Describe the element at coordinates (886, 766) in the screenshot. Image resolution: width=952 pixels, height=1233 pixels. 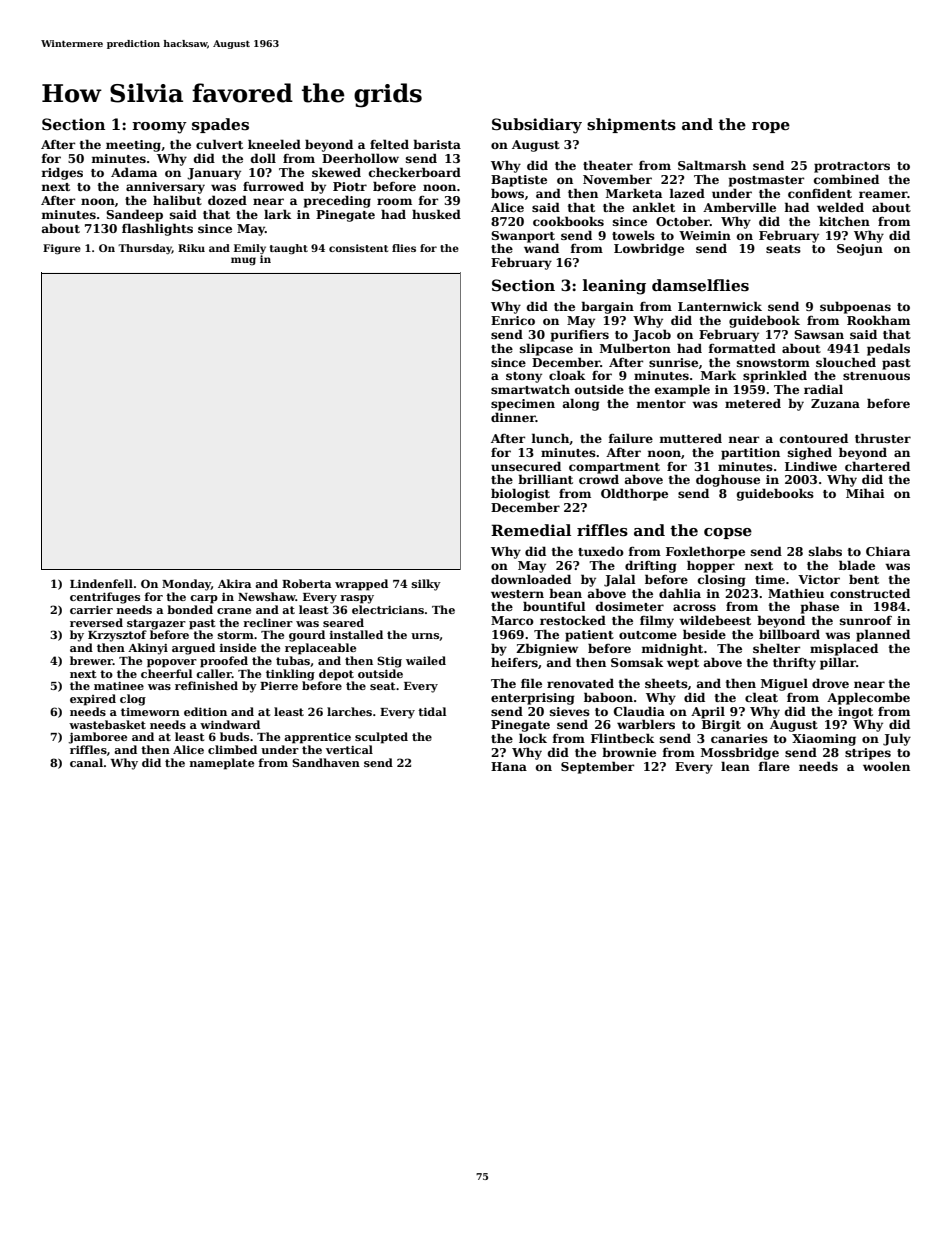
I see `woolen` at that location.
